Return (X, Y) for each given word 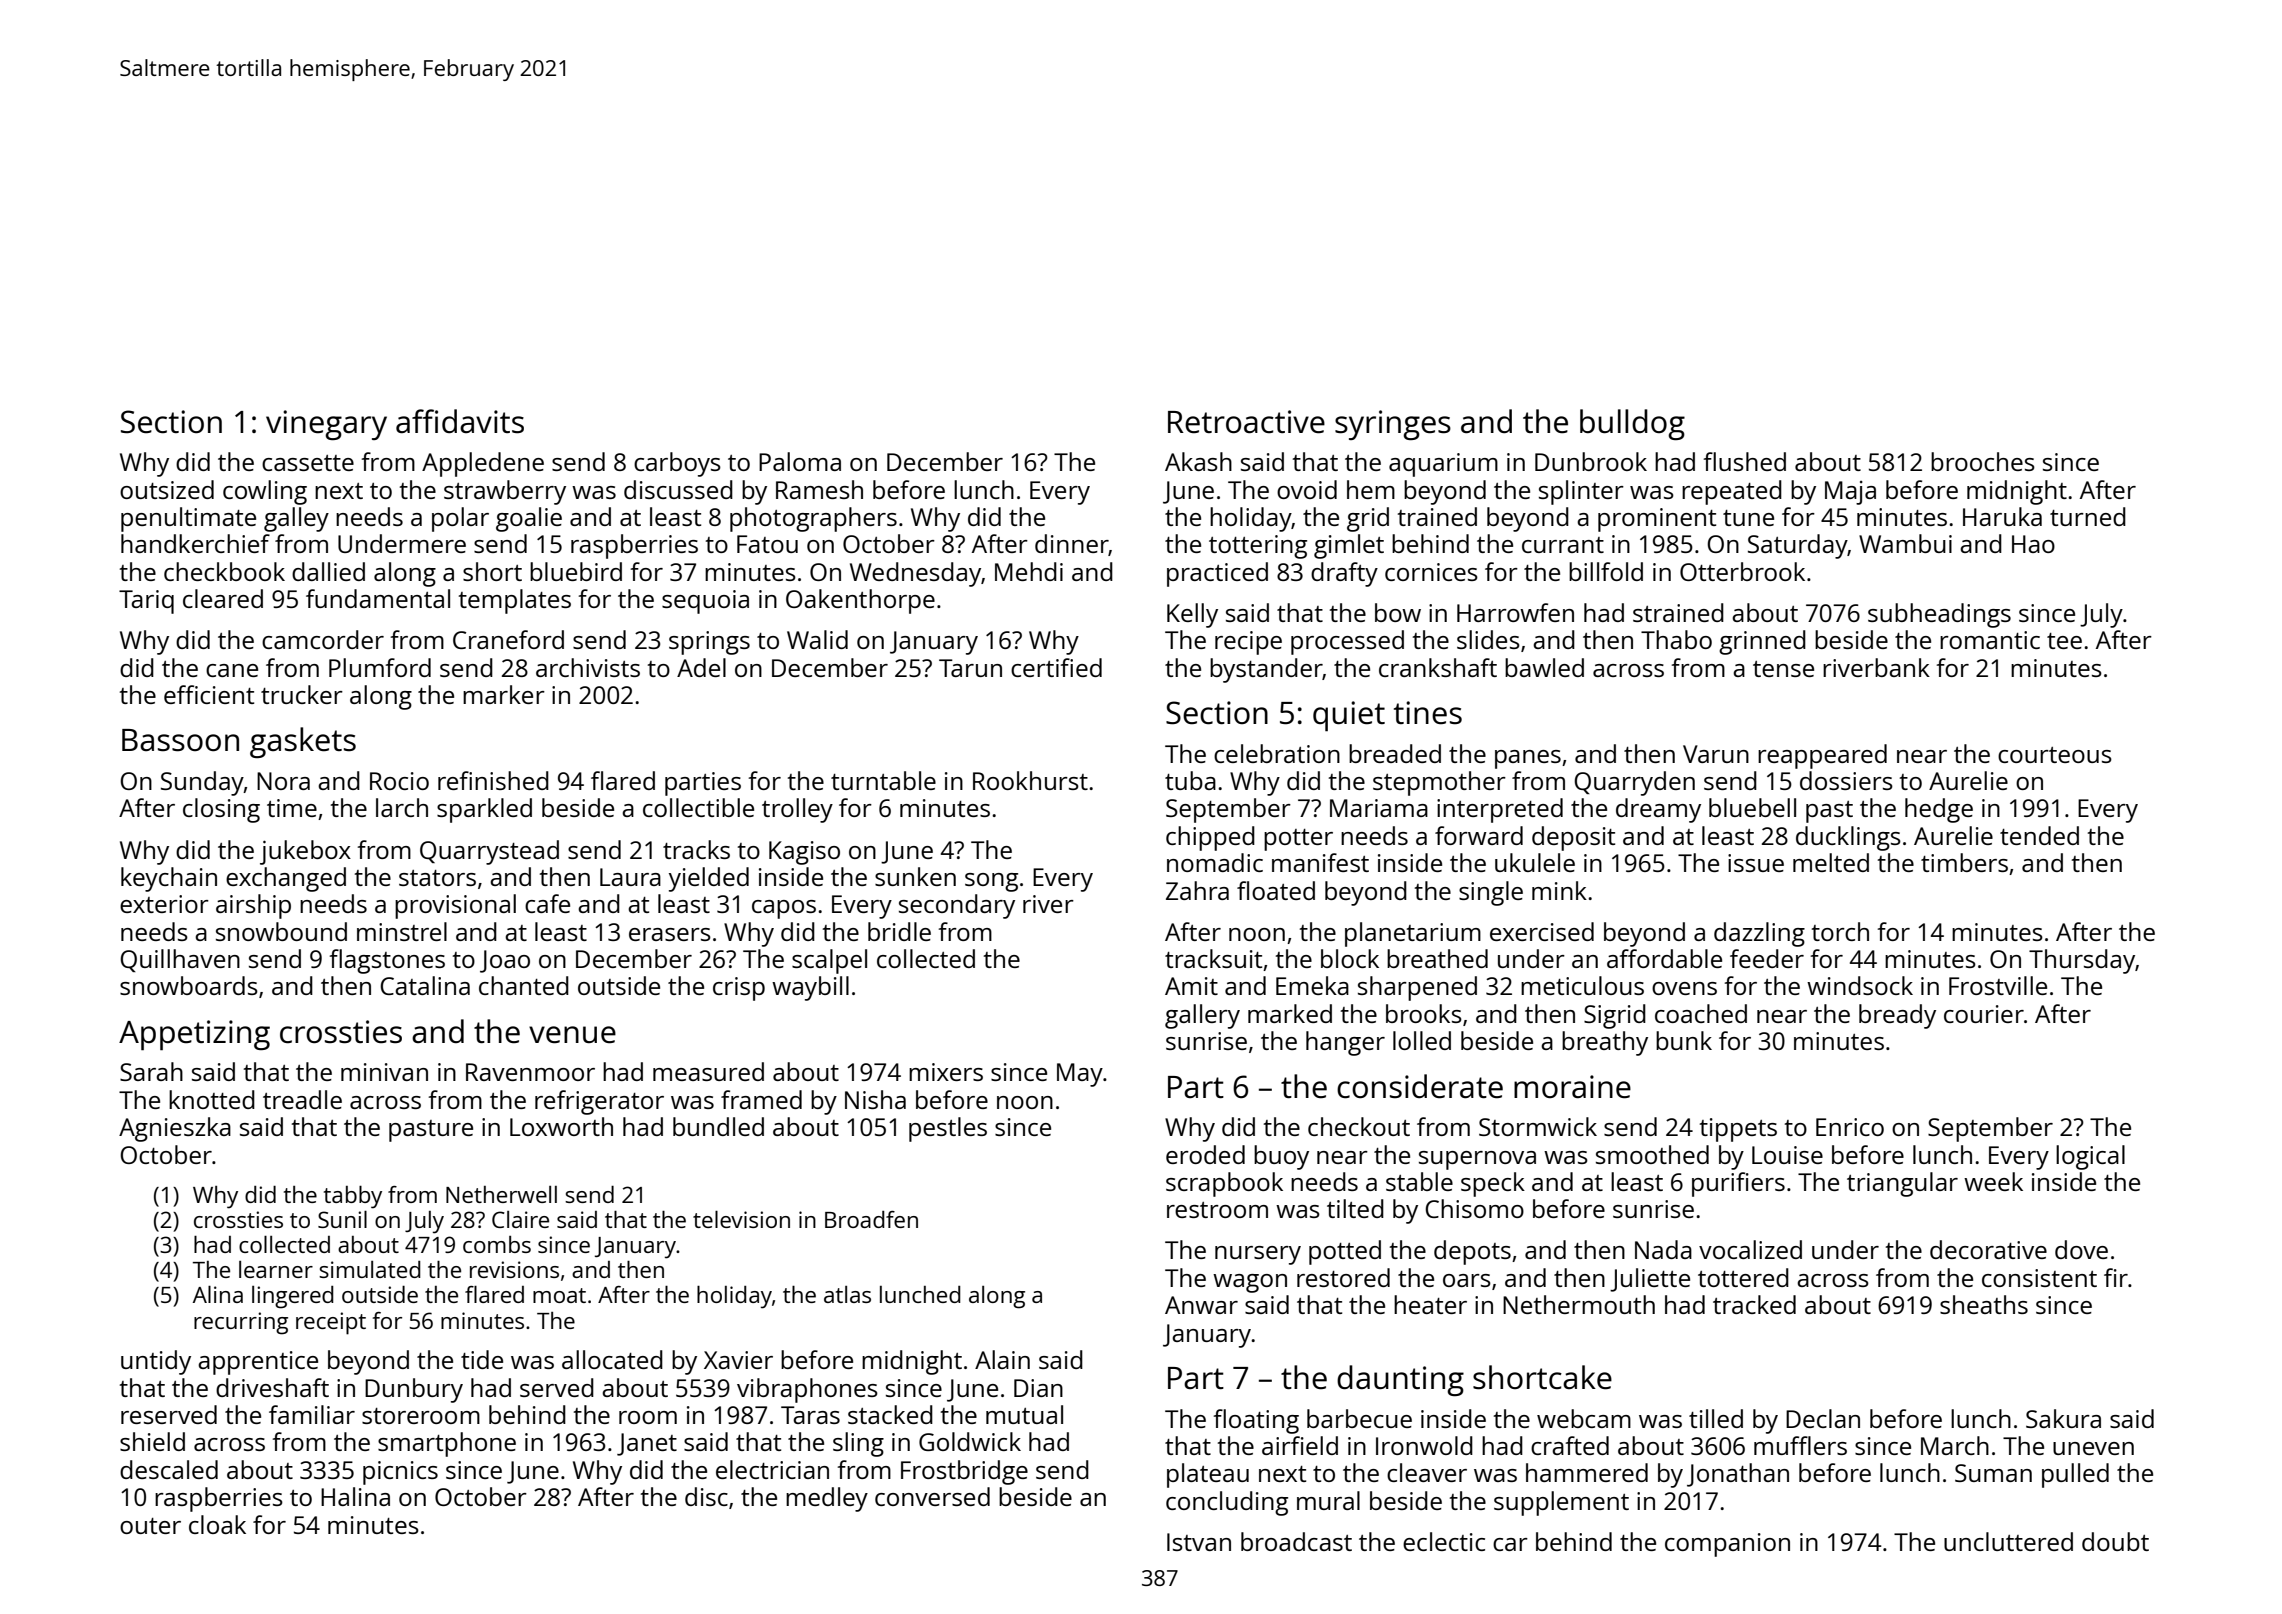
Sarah (151, 1071)
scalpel (829, 961)
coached (1701, 1013)
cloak (217, 1524)
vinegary (326, 425)
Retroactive (1246, 422)
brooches (1983, 461)
